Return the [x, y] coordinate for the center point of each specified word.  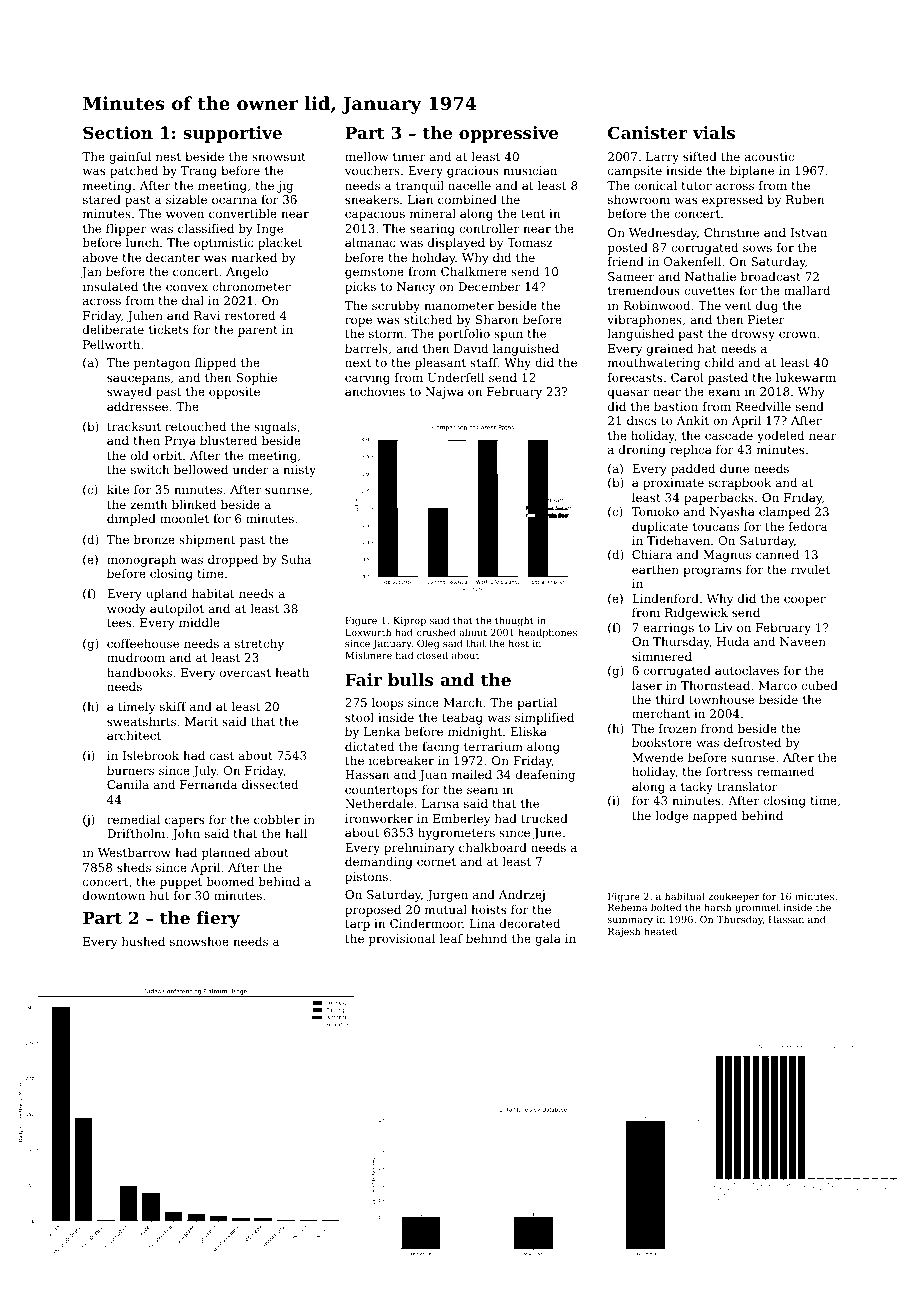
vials [714, 132]
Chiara [652, 554]
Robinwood [656, 305]
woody [126, 610]
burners [130, 770]
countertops [381, 791]
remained [785, 771]
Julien [145, 317]
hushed [143, 941]
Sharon [497, 319]
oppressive [508, 134]
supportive [232, 134]
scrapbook [740, 484]
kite [118, 489]
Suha [296, 559]
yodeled [780, 437]
